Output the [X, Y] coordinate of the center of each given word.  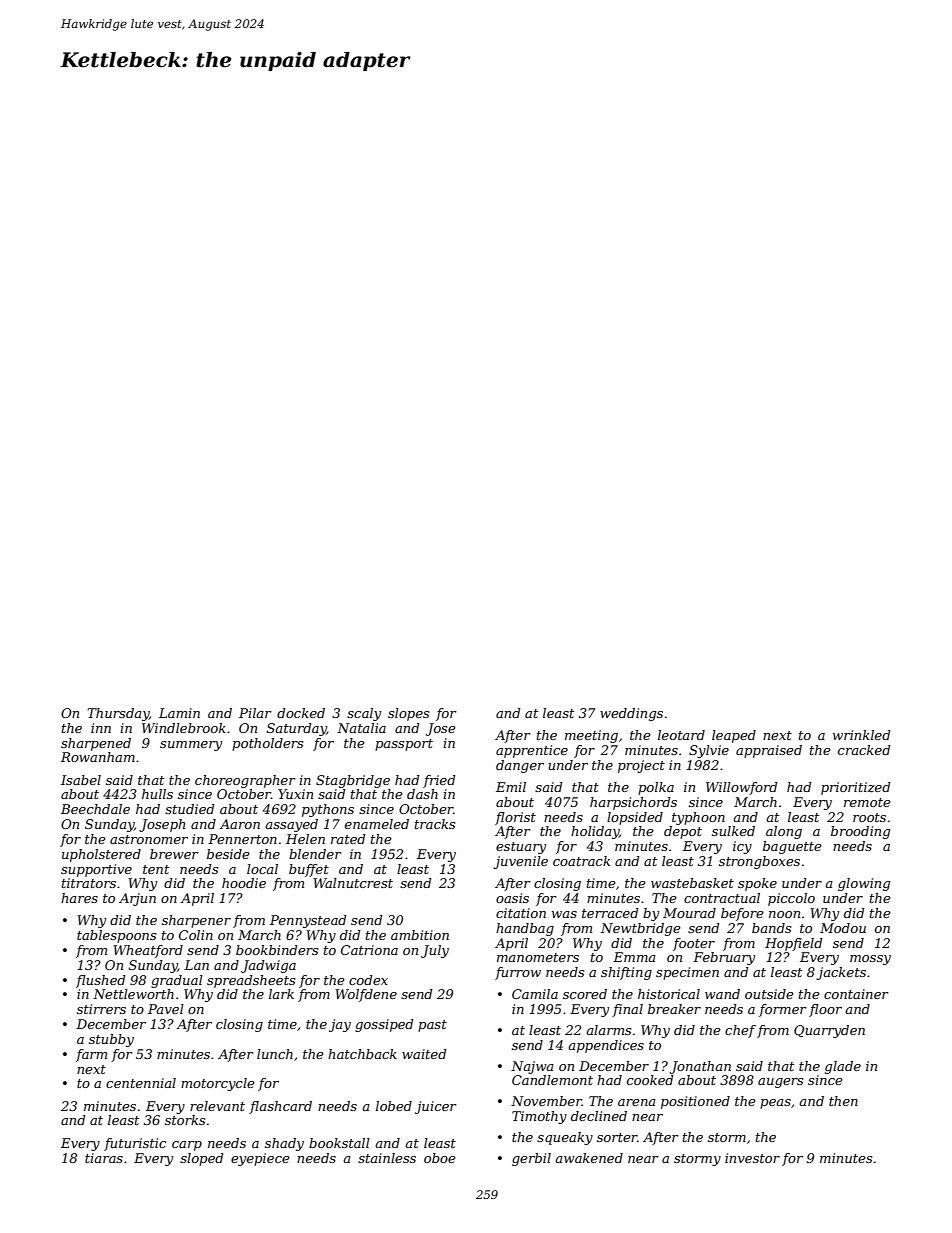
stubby [111, 1040]
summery [191, 746]
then [843, 1101]
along [784, 832]
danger [520, 766]
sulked [733, 831]
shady [284, 1144]
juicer [436, 1107]
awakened [589, 1158]
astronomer [149, 839]
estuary [521, 848]
